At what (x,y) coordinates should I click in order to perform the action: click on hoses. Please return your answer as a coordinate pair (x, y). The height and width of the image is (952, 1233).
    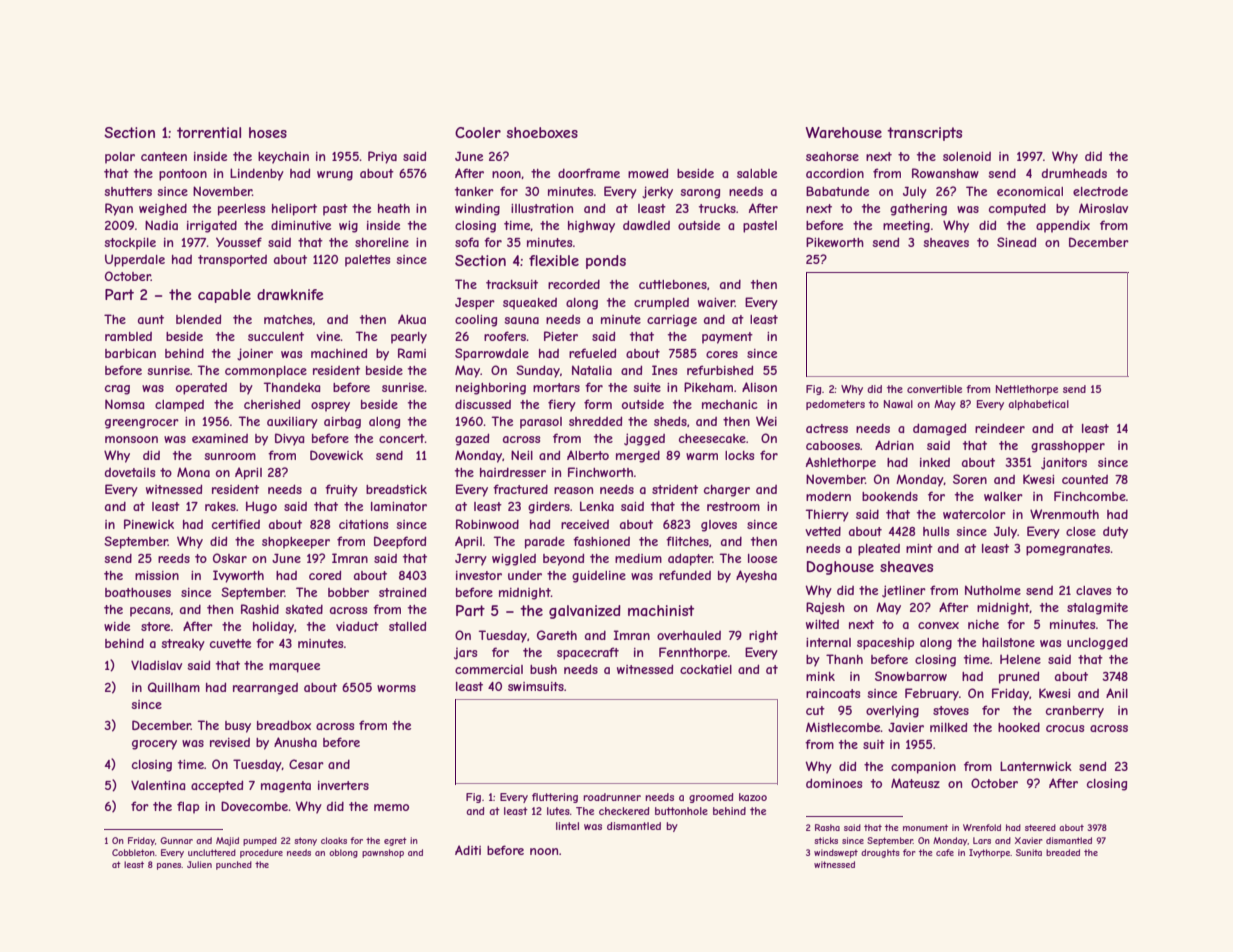
    Looking at the image, I should click on (268, 132).
